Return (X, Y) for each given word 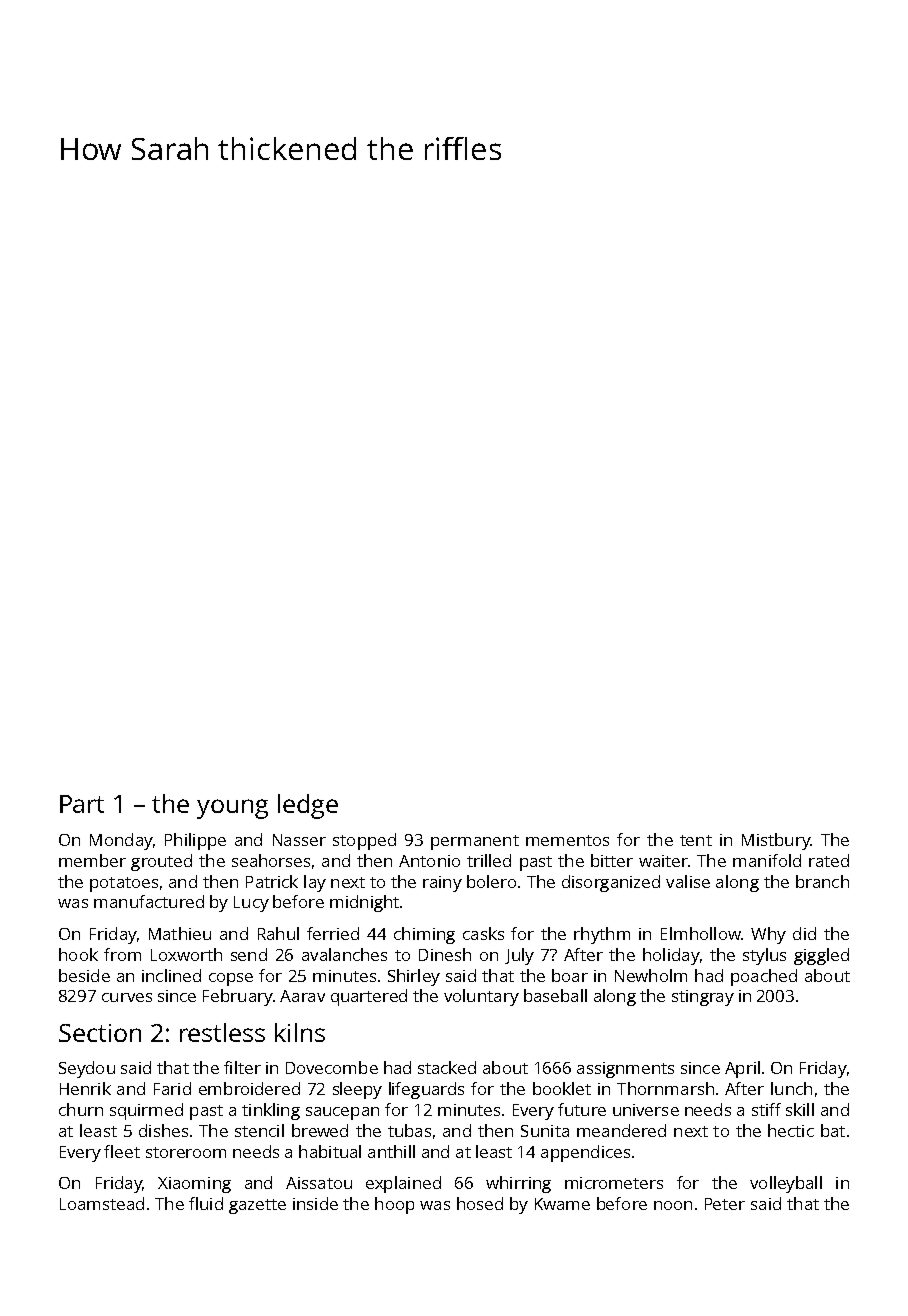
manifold (767, 860)
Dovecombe (332, 1067)
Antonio (429, 861)
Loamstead (102, 1203)
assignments (625, 1070)
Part (82, 804)
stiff (766, 1109)
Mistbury (776, 841)
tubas (409, 1130)
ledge (308, 806)
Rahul (278, 933)
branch (822, 881)
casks (483, 933)
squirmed (146, 1111)
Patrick (272, 881)
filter (242, 1067)
